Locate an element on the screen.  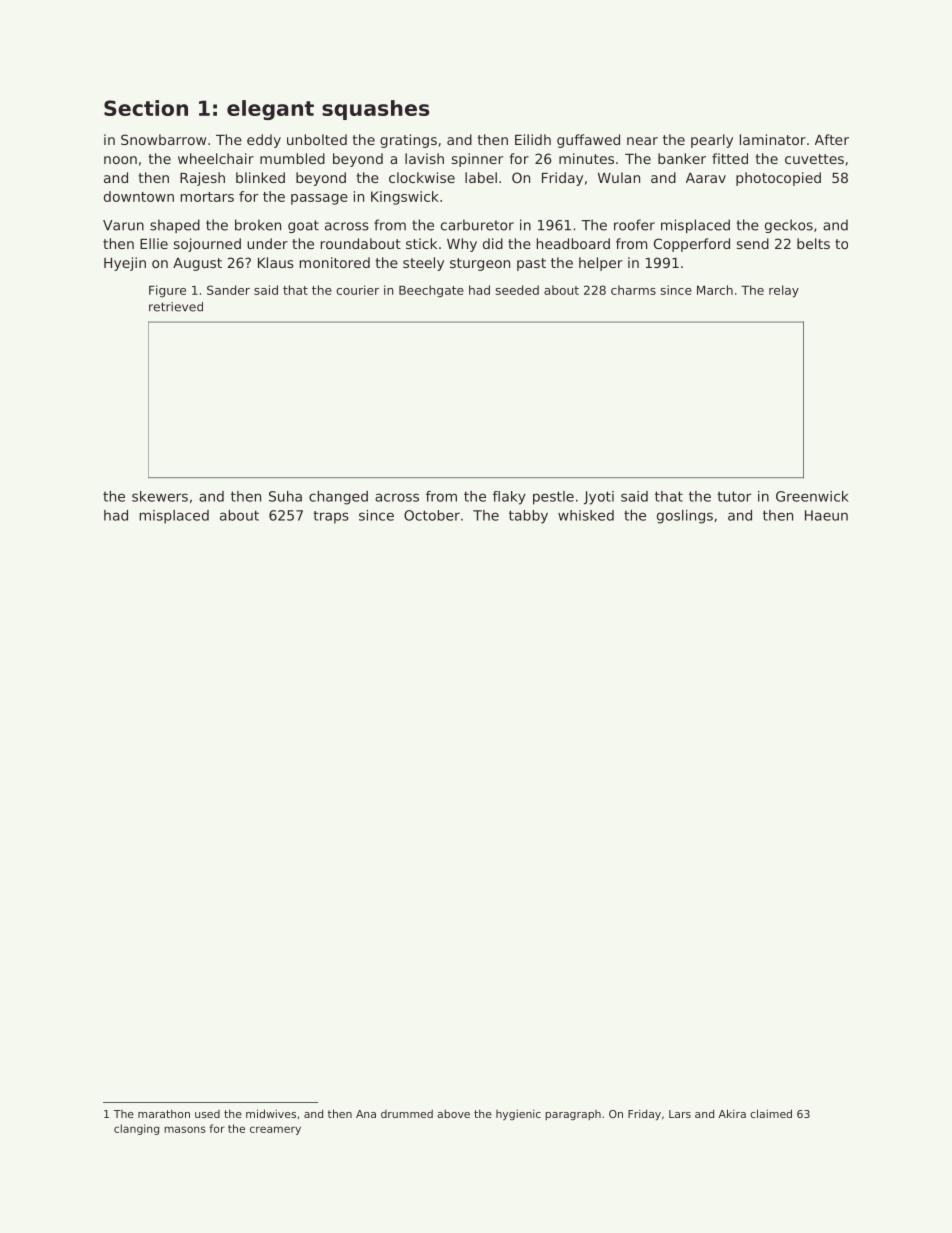
Lars is located at coordinates (680, 1114).
